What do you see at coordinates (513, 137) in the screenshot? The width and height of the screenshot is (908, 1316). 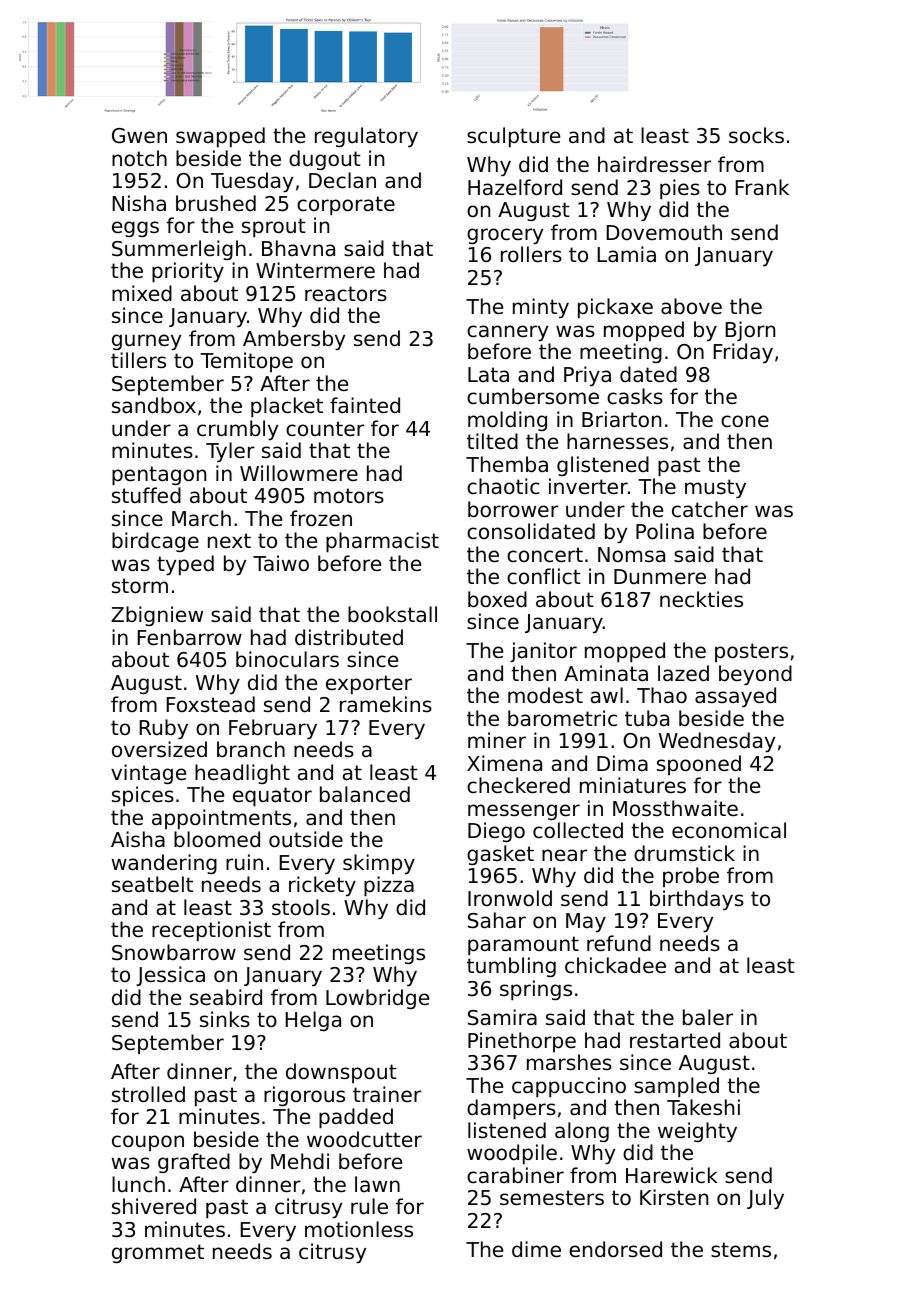 I see `sculpture` at bounding box center [513, 137].
